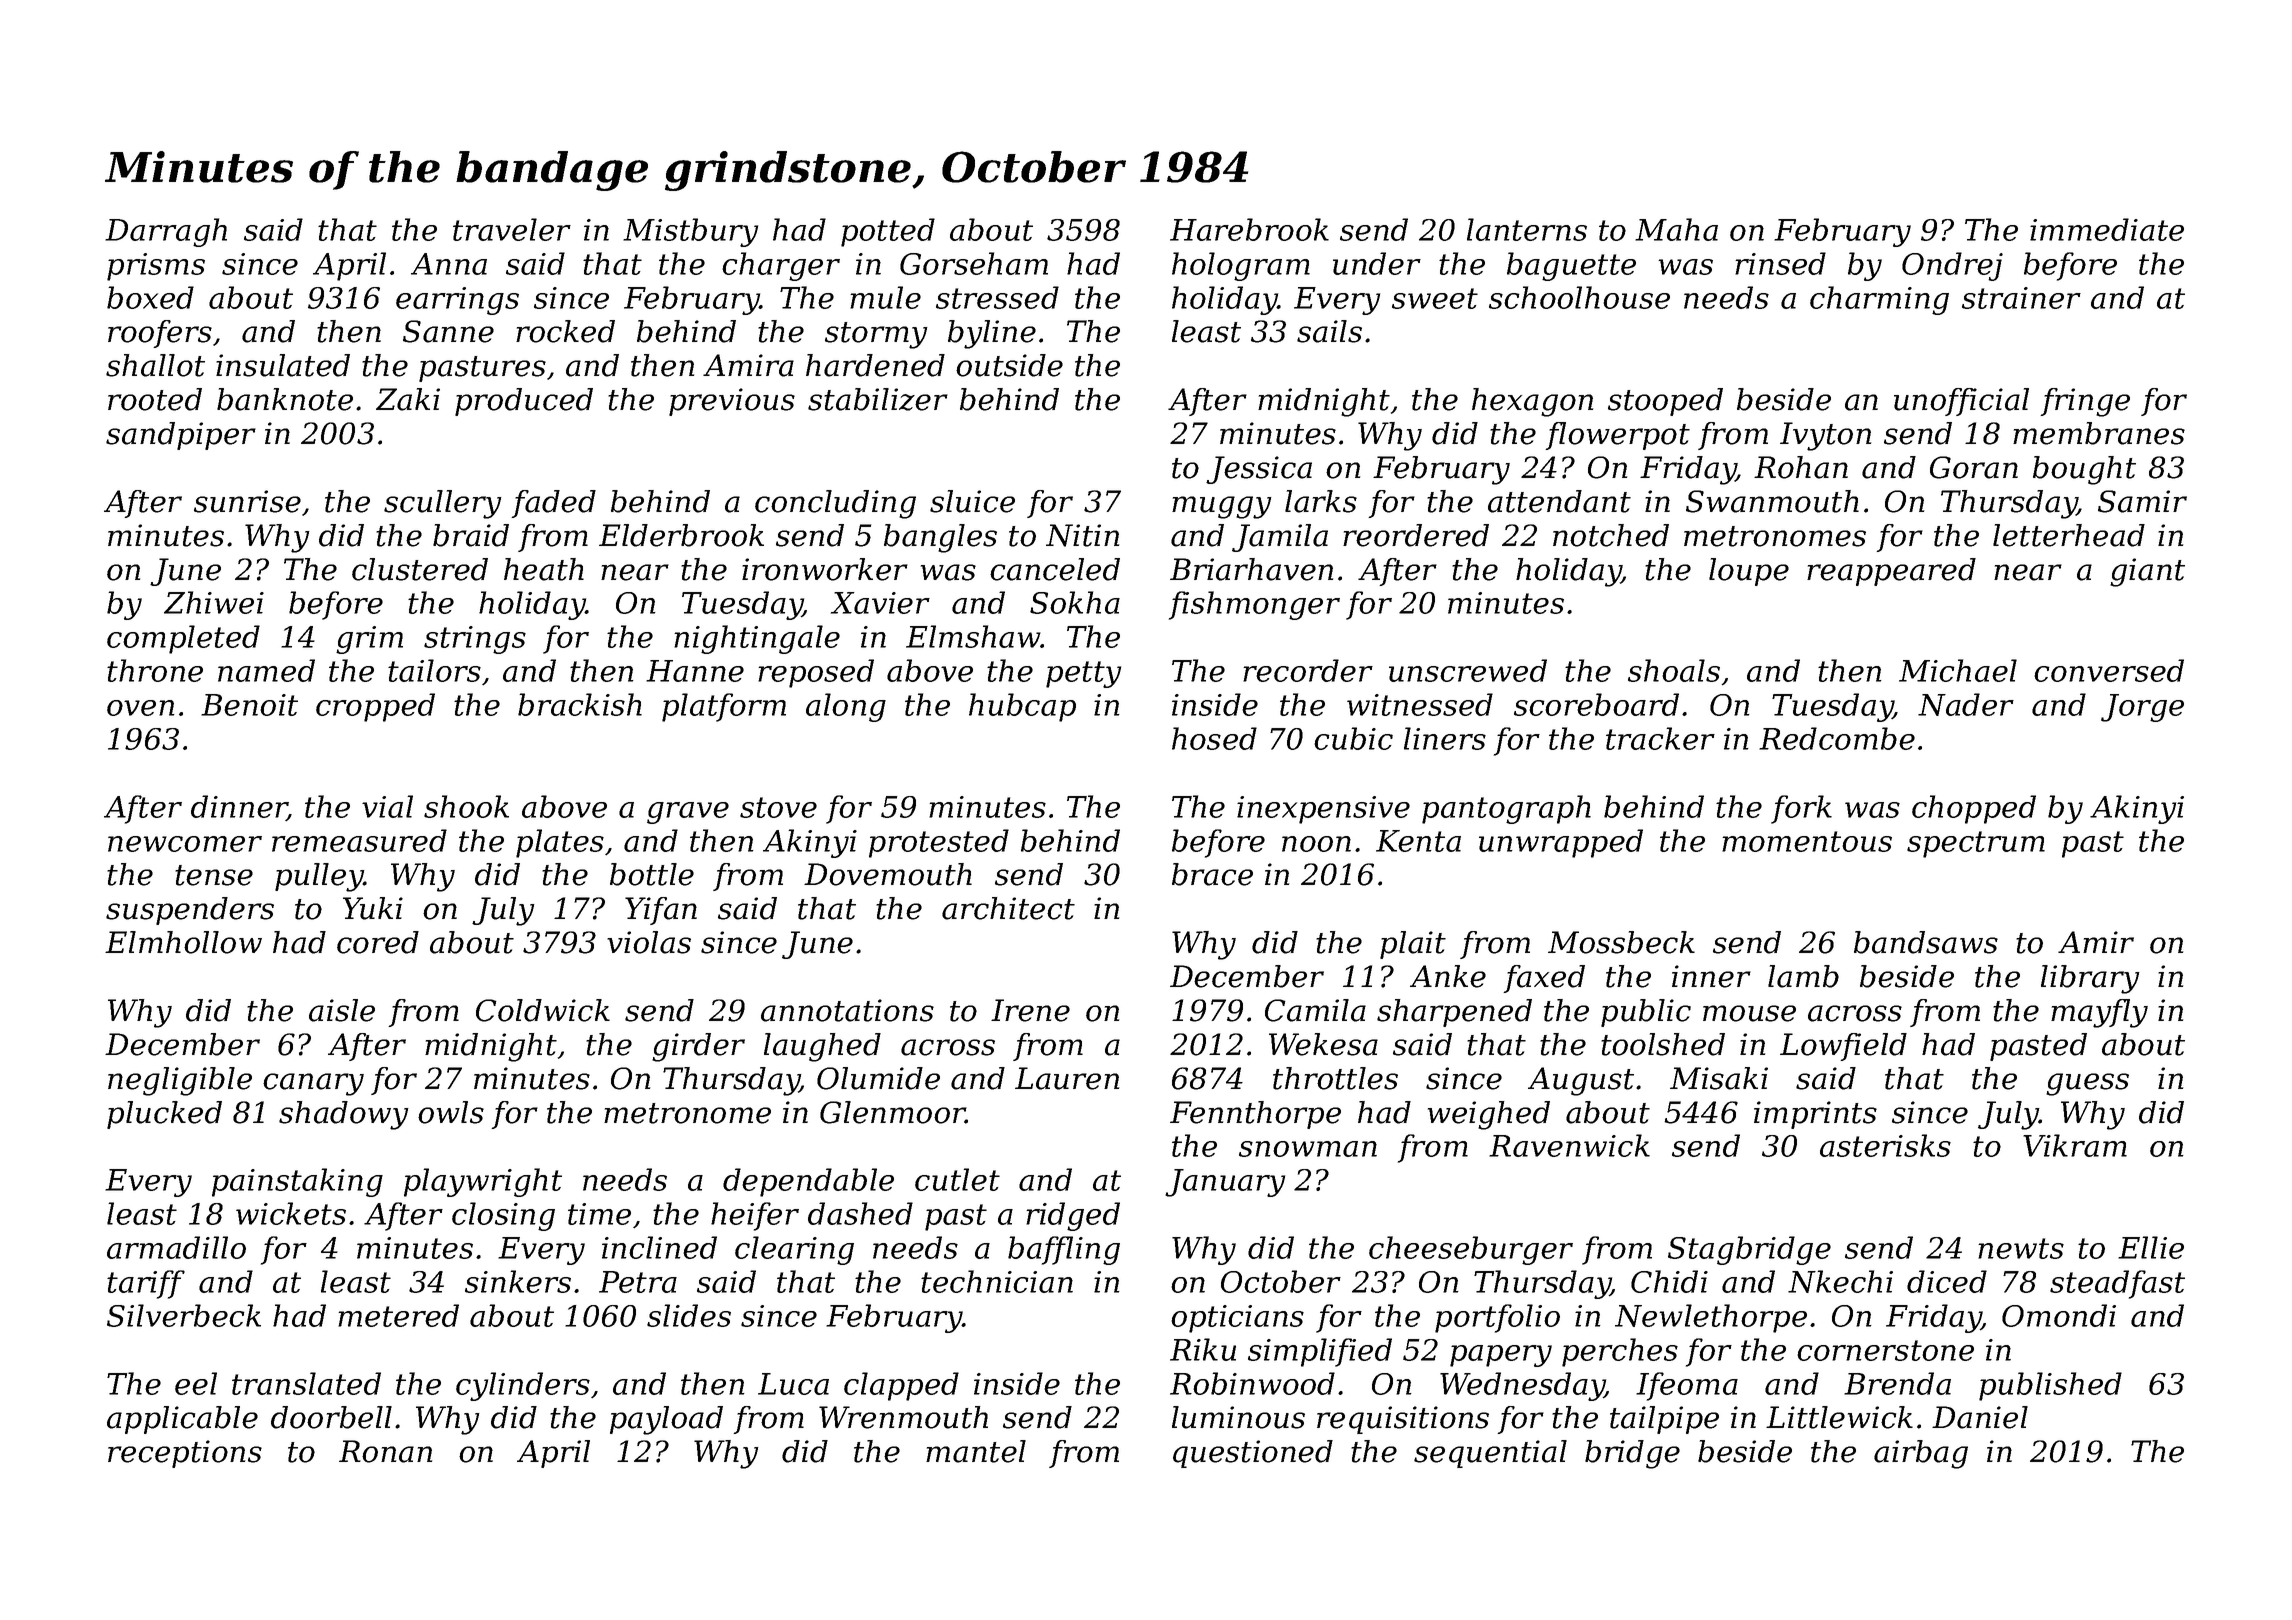 The width and height of the screenshot is (2292, 1620). Describe the element at coordinates (1749, 572) in the screenshot. I see `loupe` at that location.
